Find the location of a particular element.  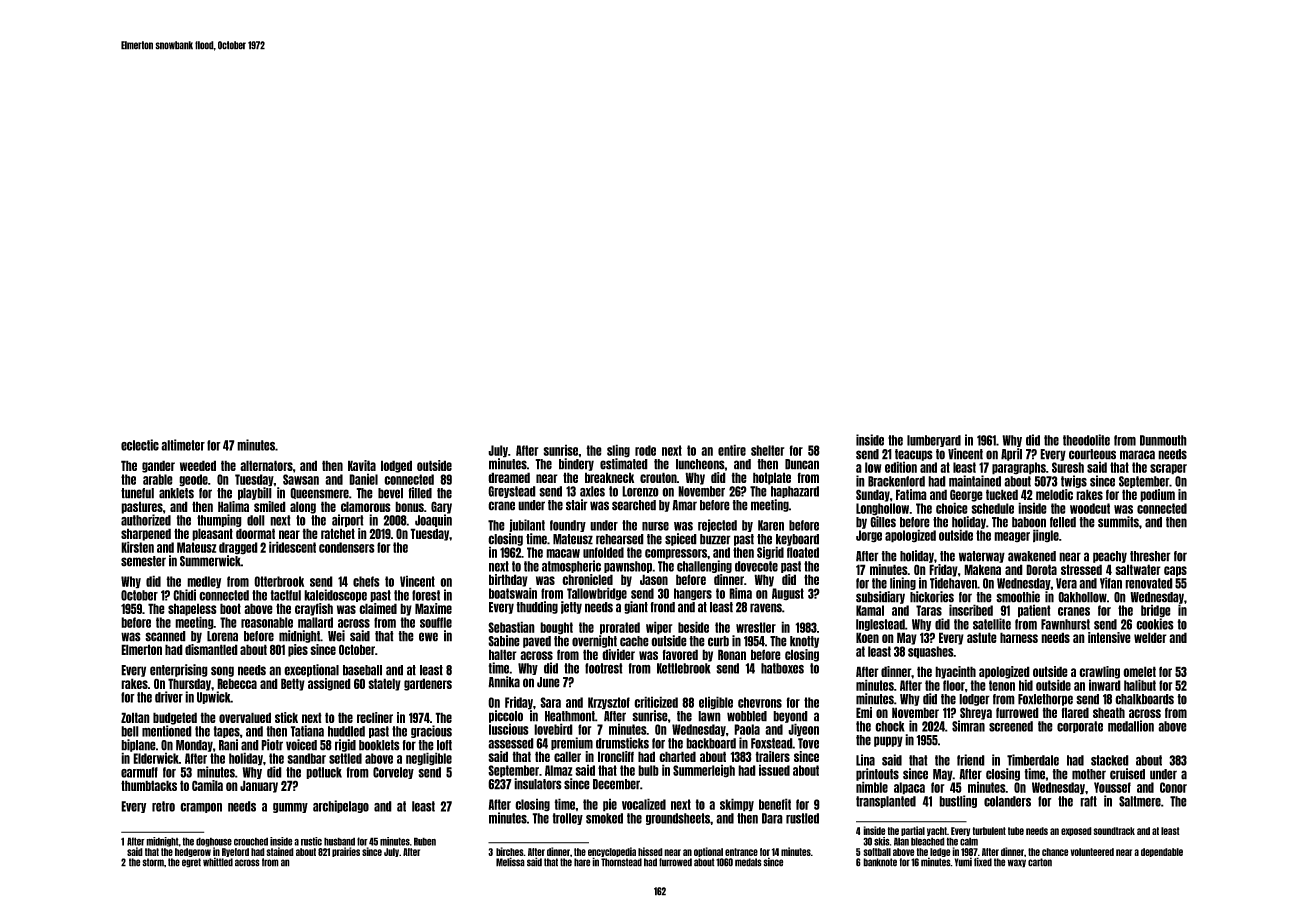

rode is located at coordinates (645, 450).
